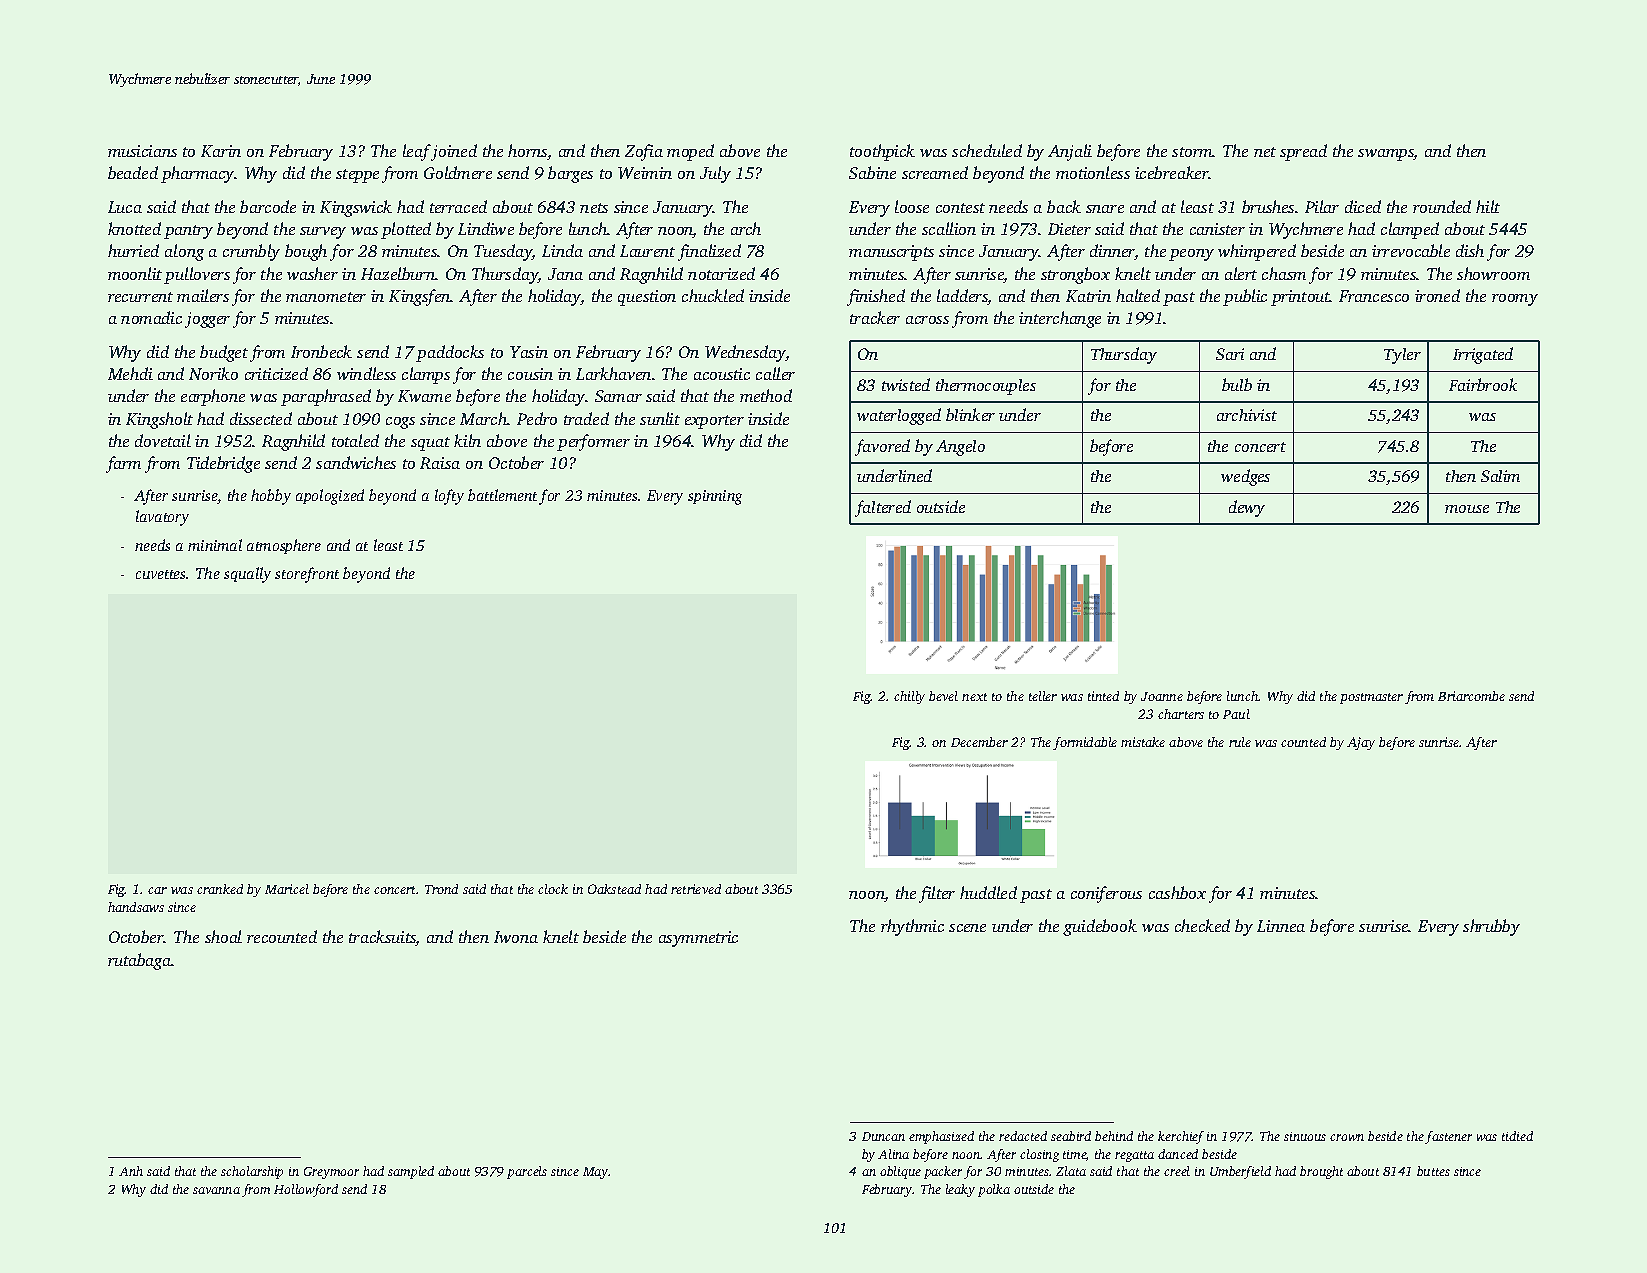  I want to click on swamps, so click(1386, 155).
